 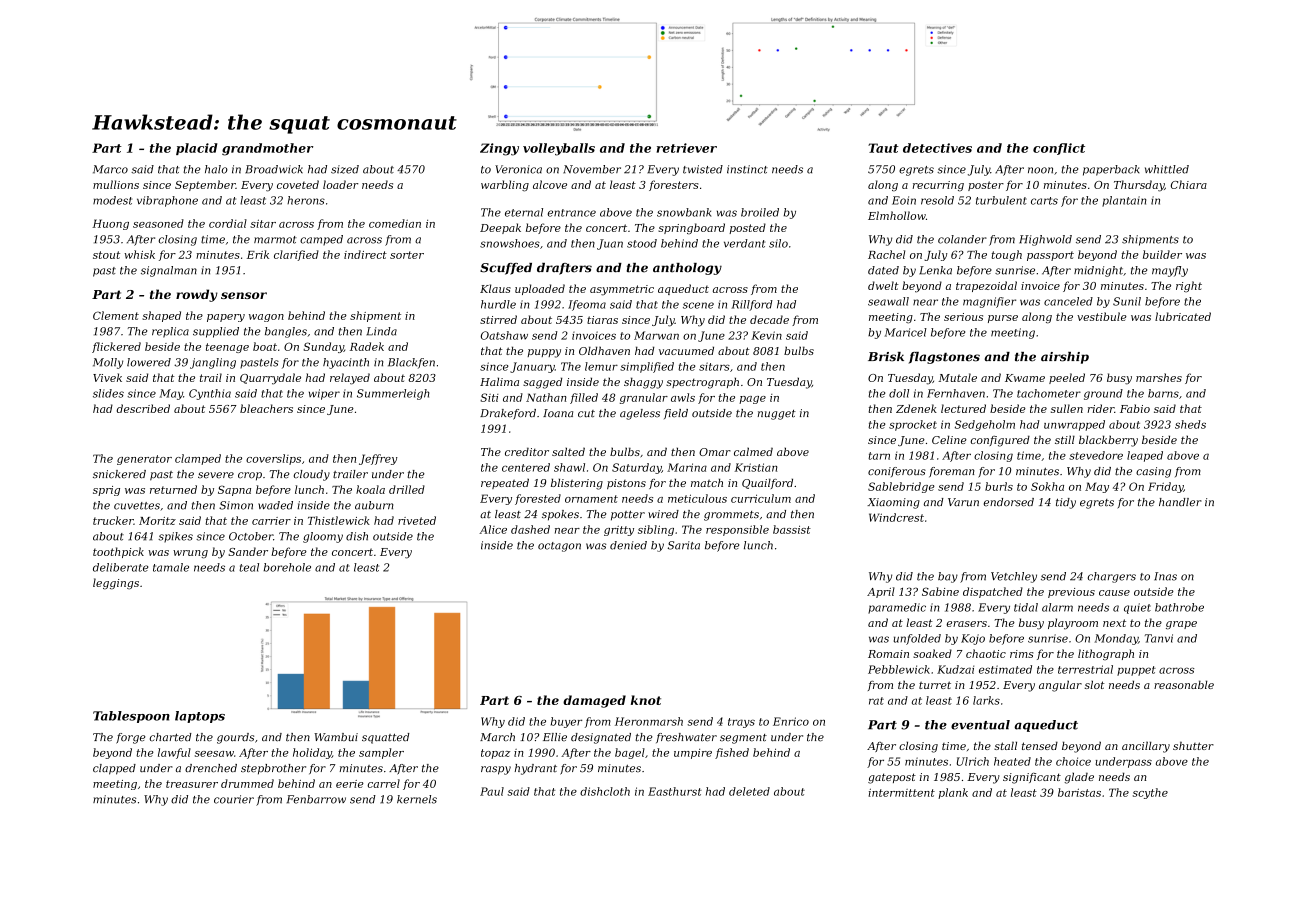 What do you see at coordinates (684, 212) in the page?
I see `snowbank` at bounding box center [684, 212].
